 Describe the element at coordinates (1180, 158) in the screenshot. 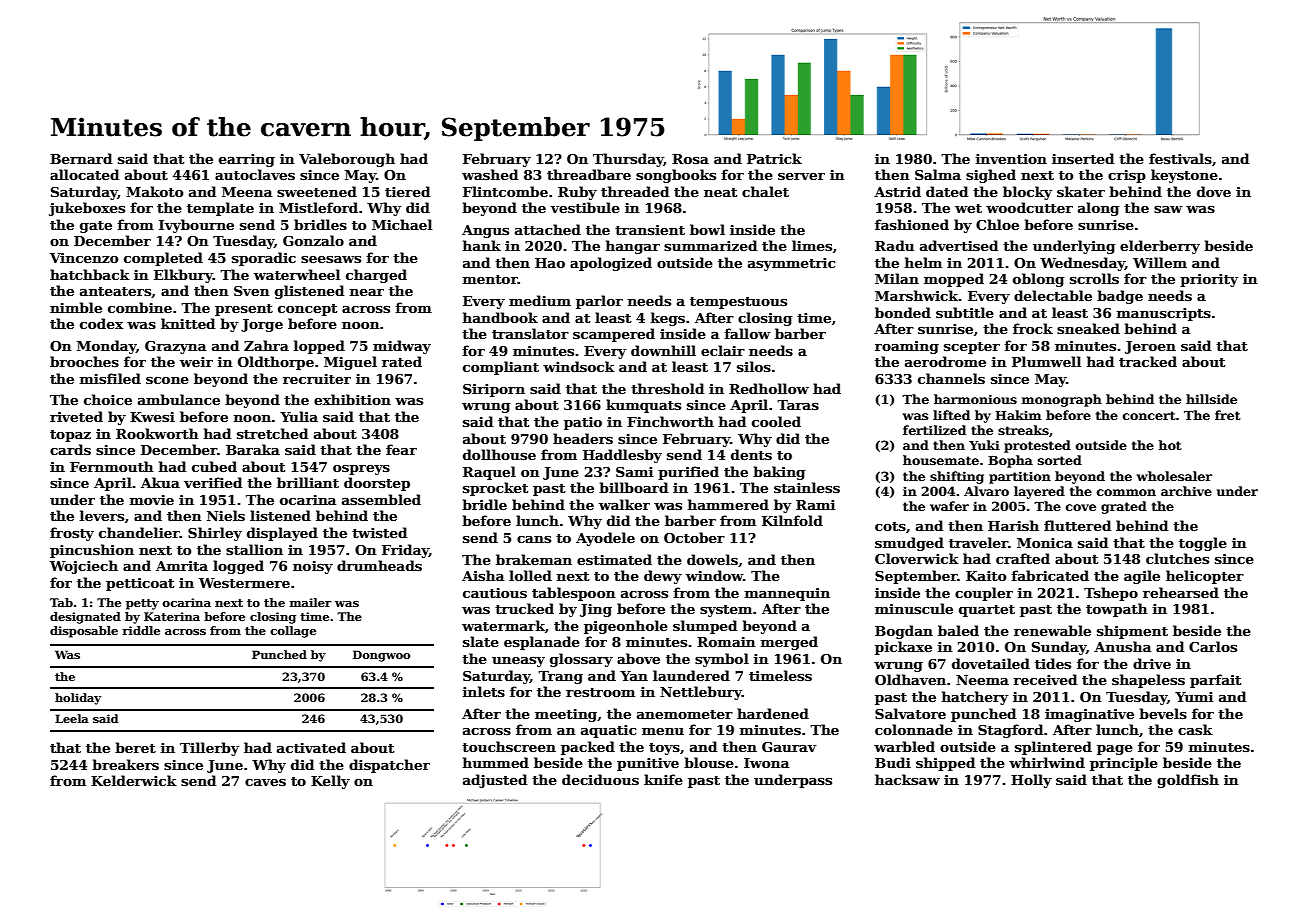

I see `festivals` at that location.
